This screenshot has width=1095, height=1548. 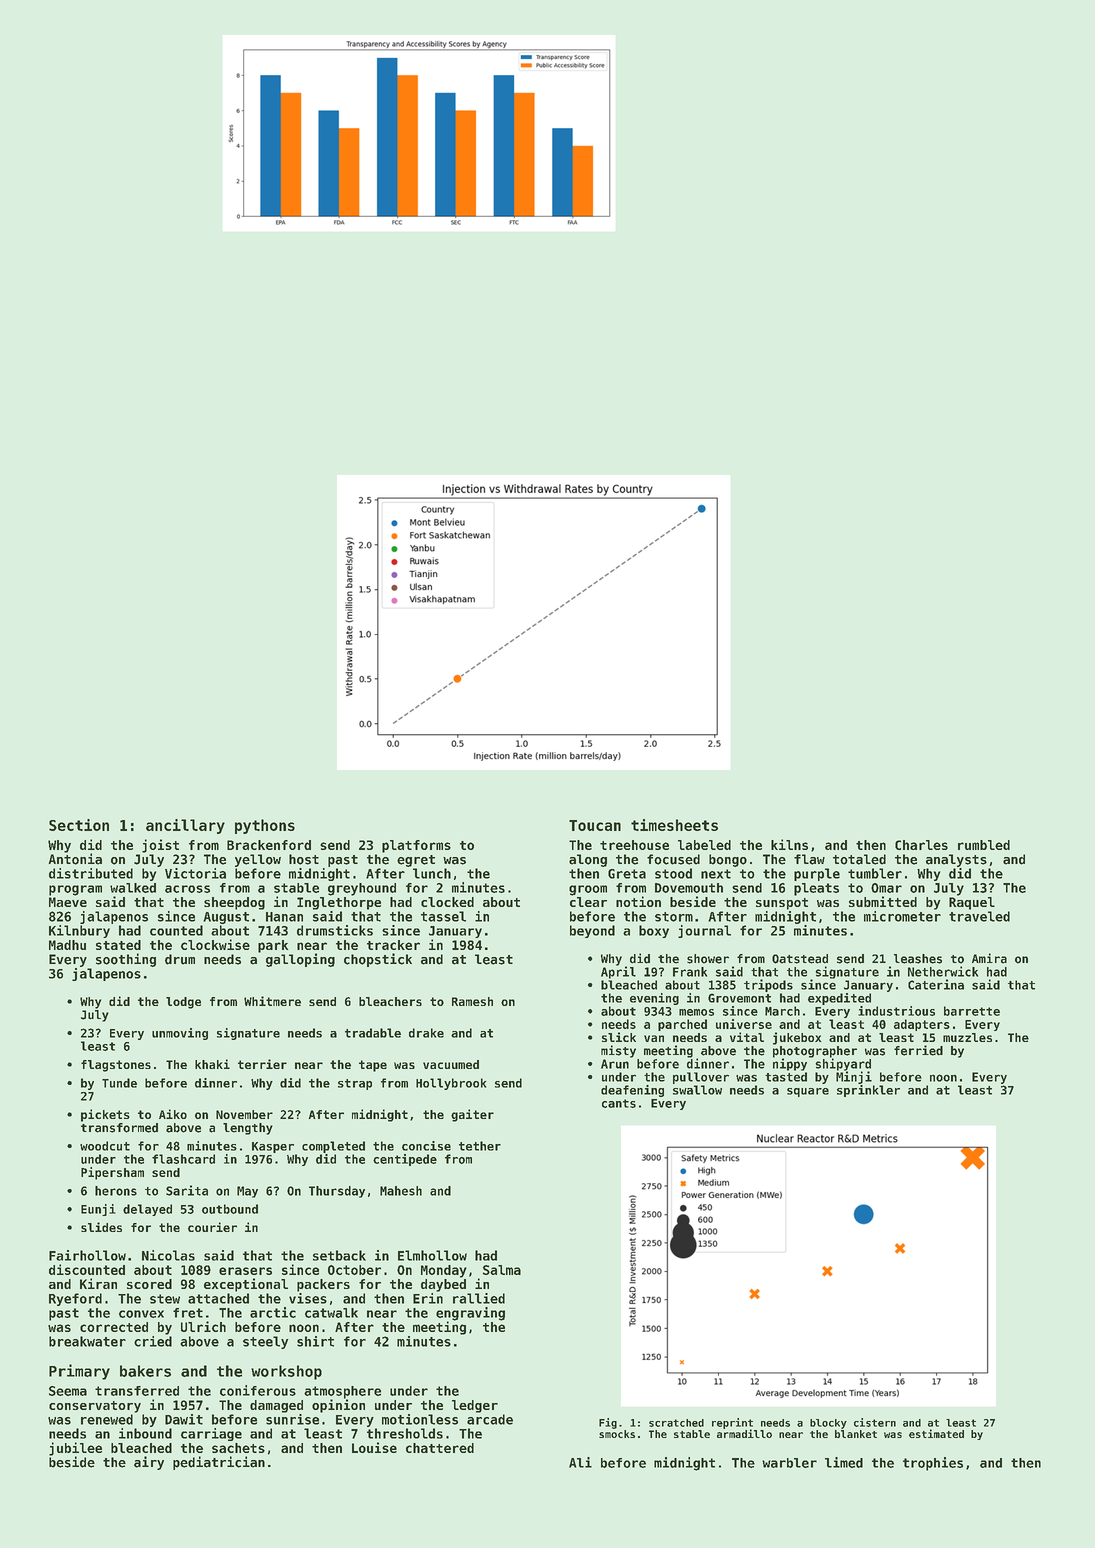 What do you see at coordinates (265, 826) in the screenshot?
I see `pythons` at bounding box center [265, 826].
